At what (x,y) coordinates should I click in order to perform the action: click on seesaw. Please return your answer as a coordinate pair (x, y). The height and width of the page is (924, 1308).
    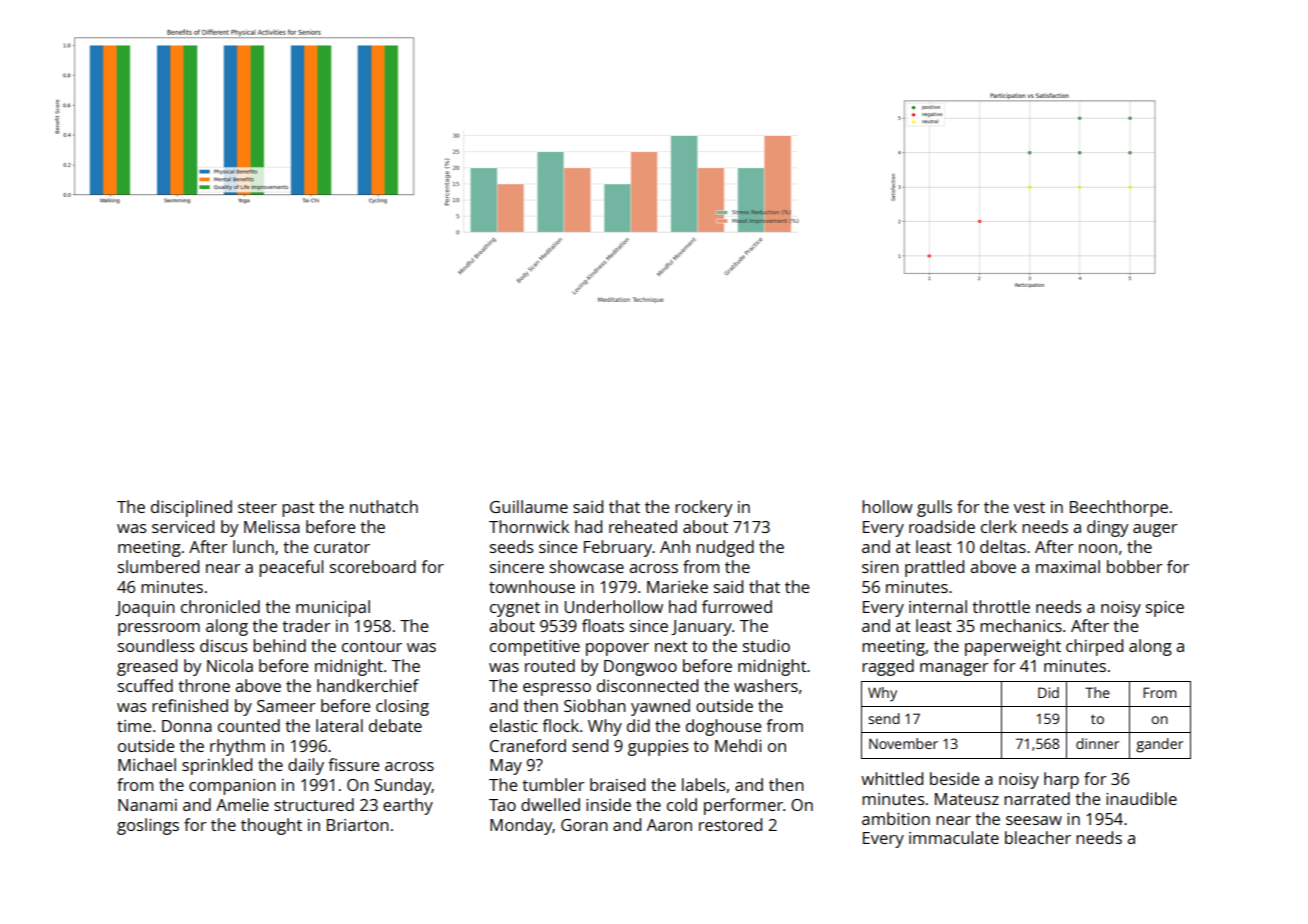
    Looking at the image, I should click on (1034, 820).
